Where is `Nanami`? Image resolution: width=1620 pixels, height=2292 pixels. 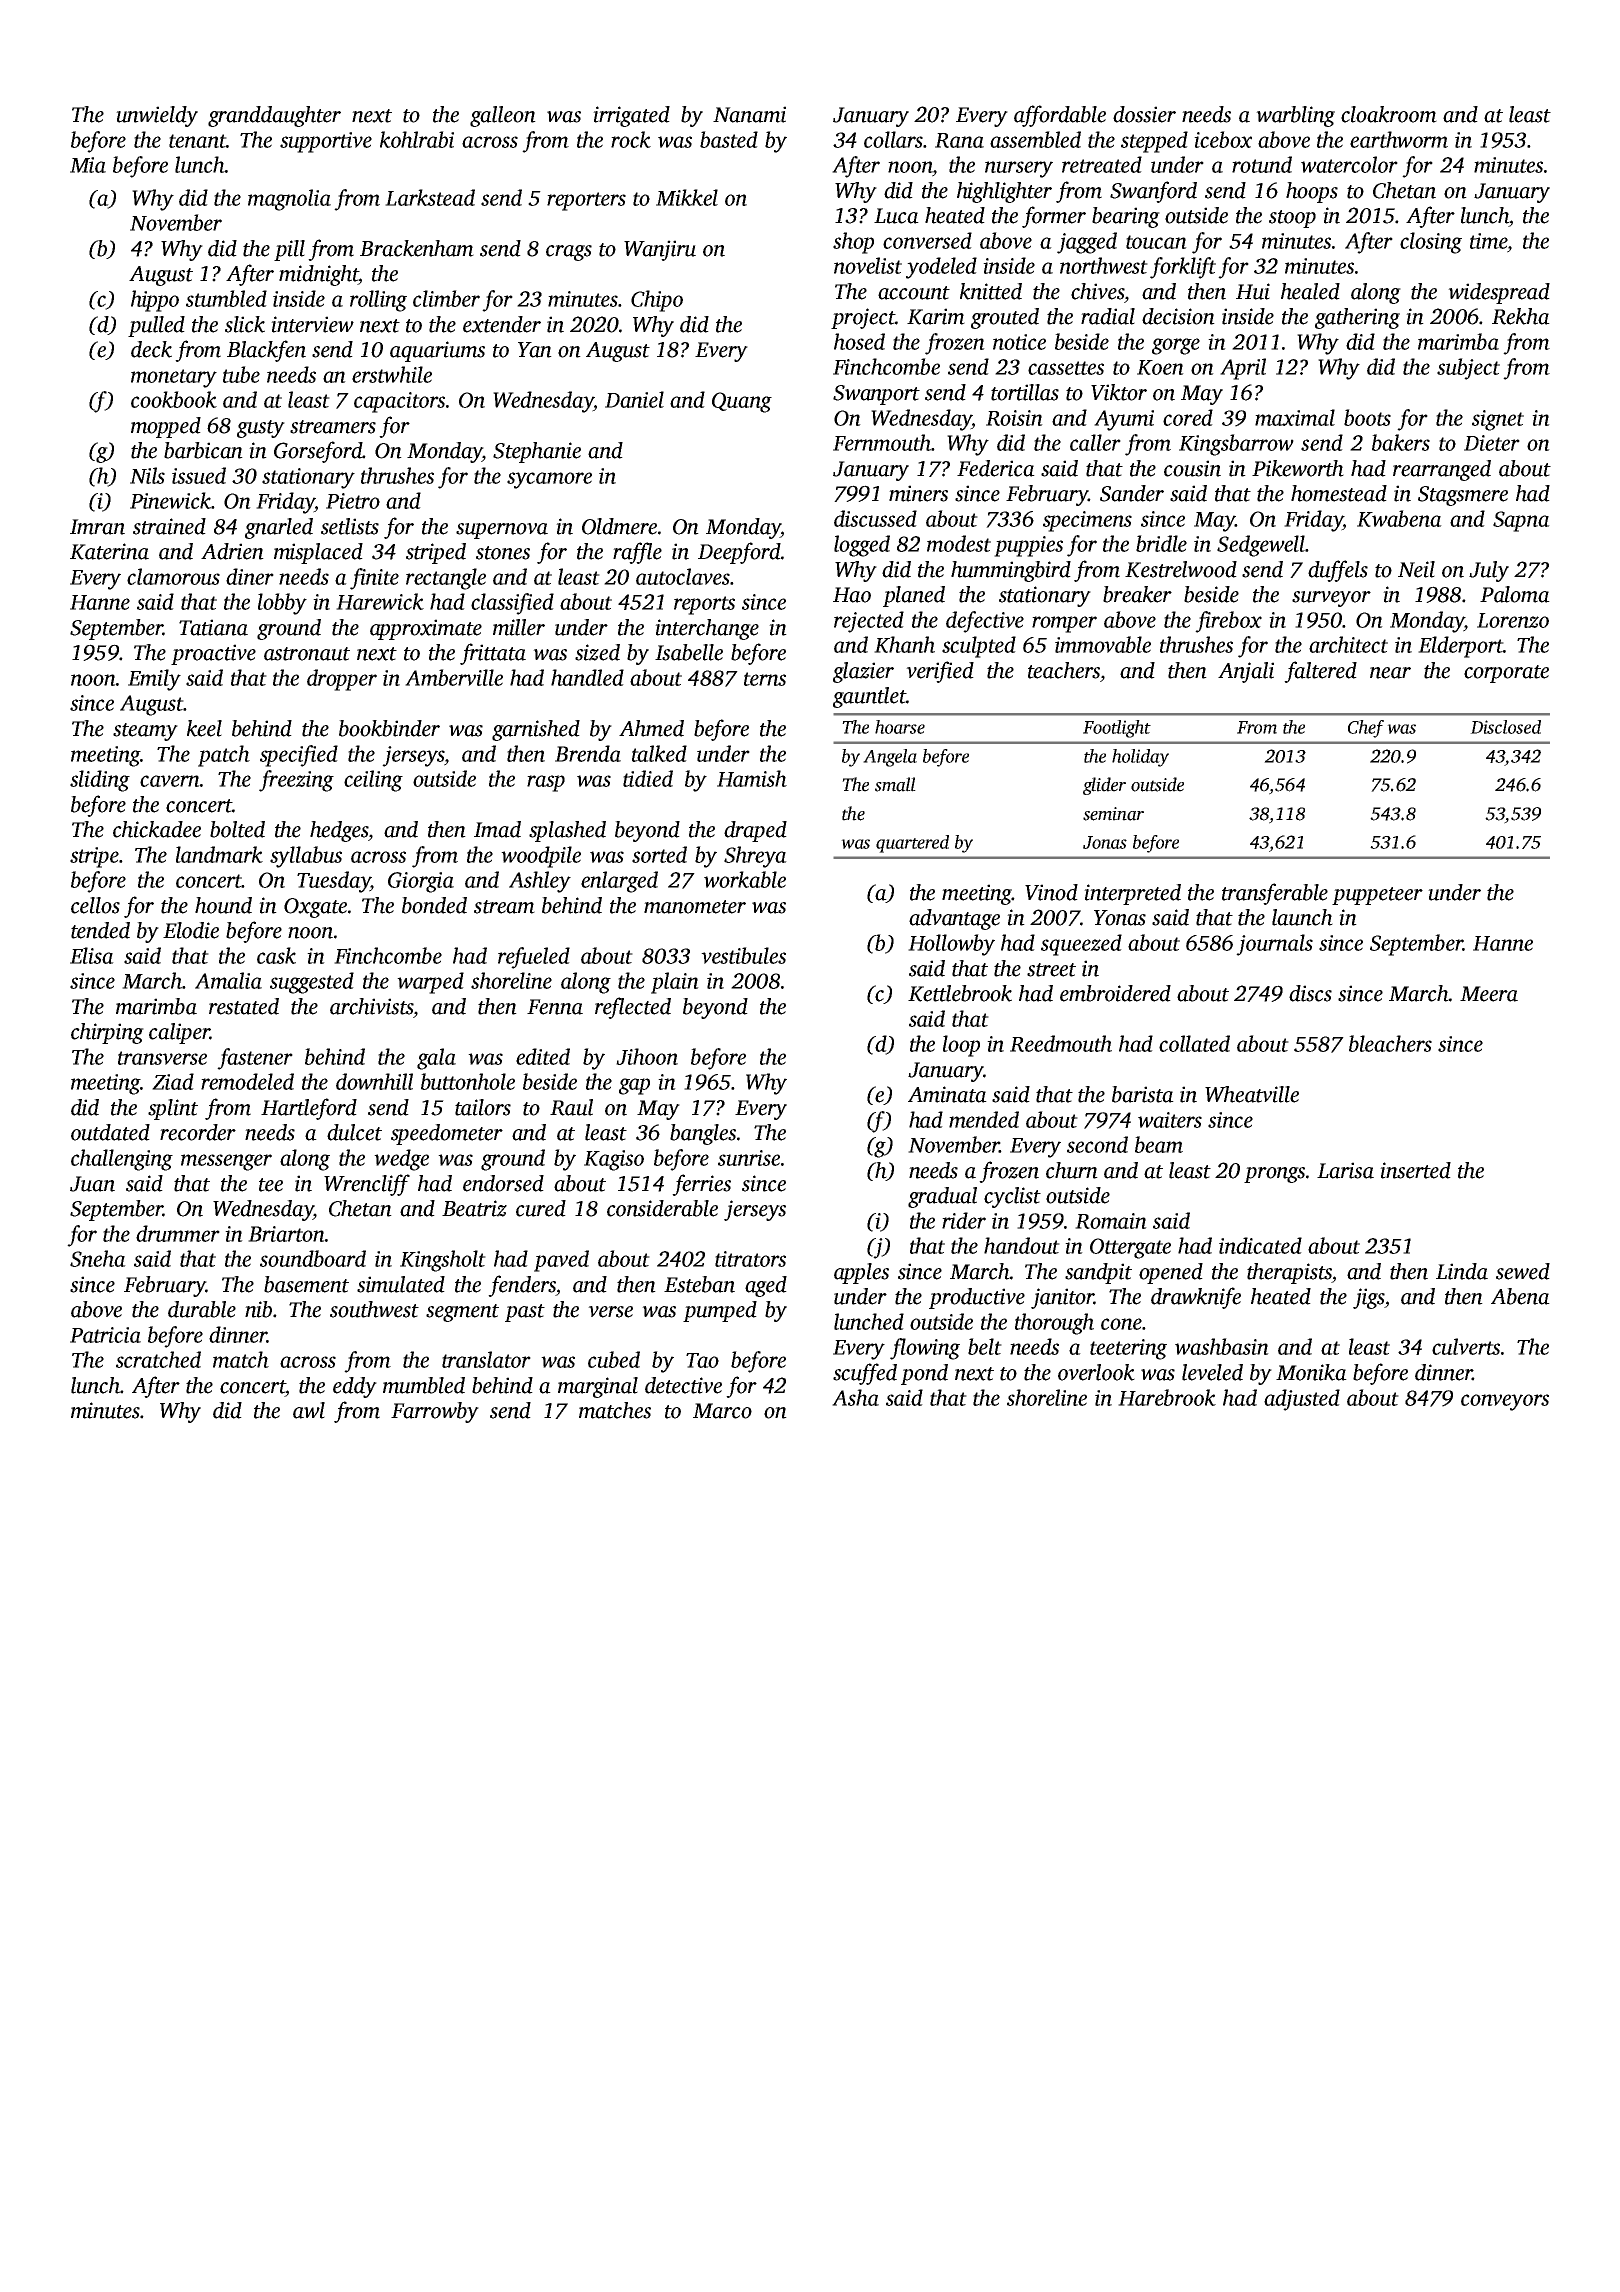
Nanami is located at coordinates (749, 114).
